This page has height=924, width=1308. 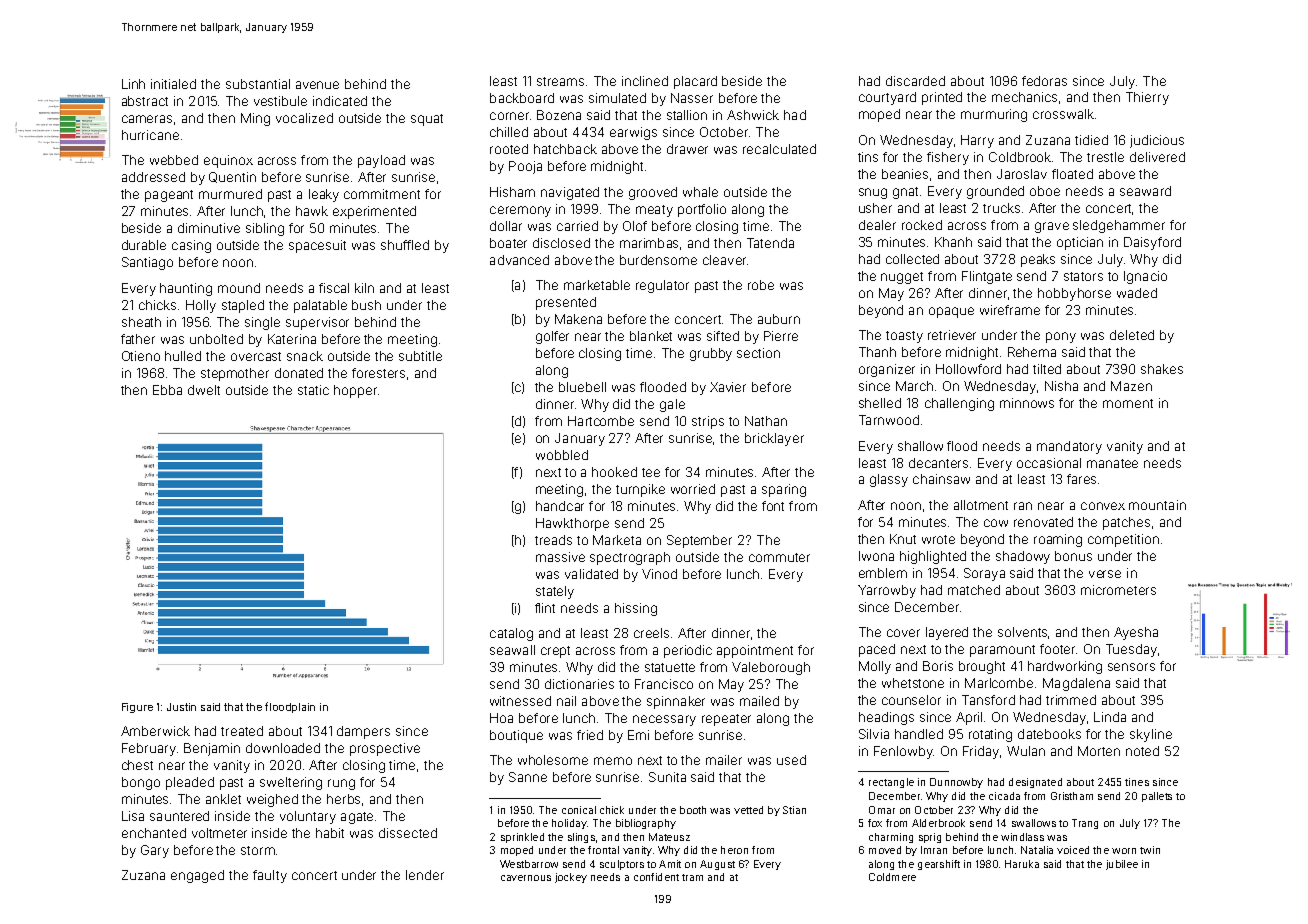 What do you see at coordinates (687, 115) in the page?
I see `stallion` at bounding box center [687, 115].
